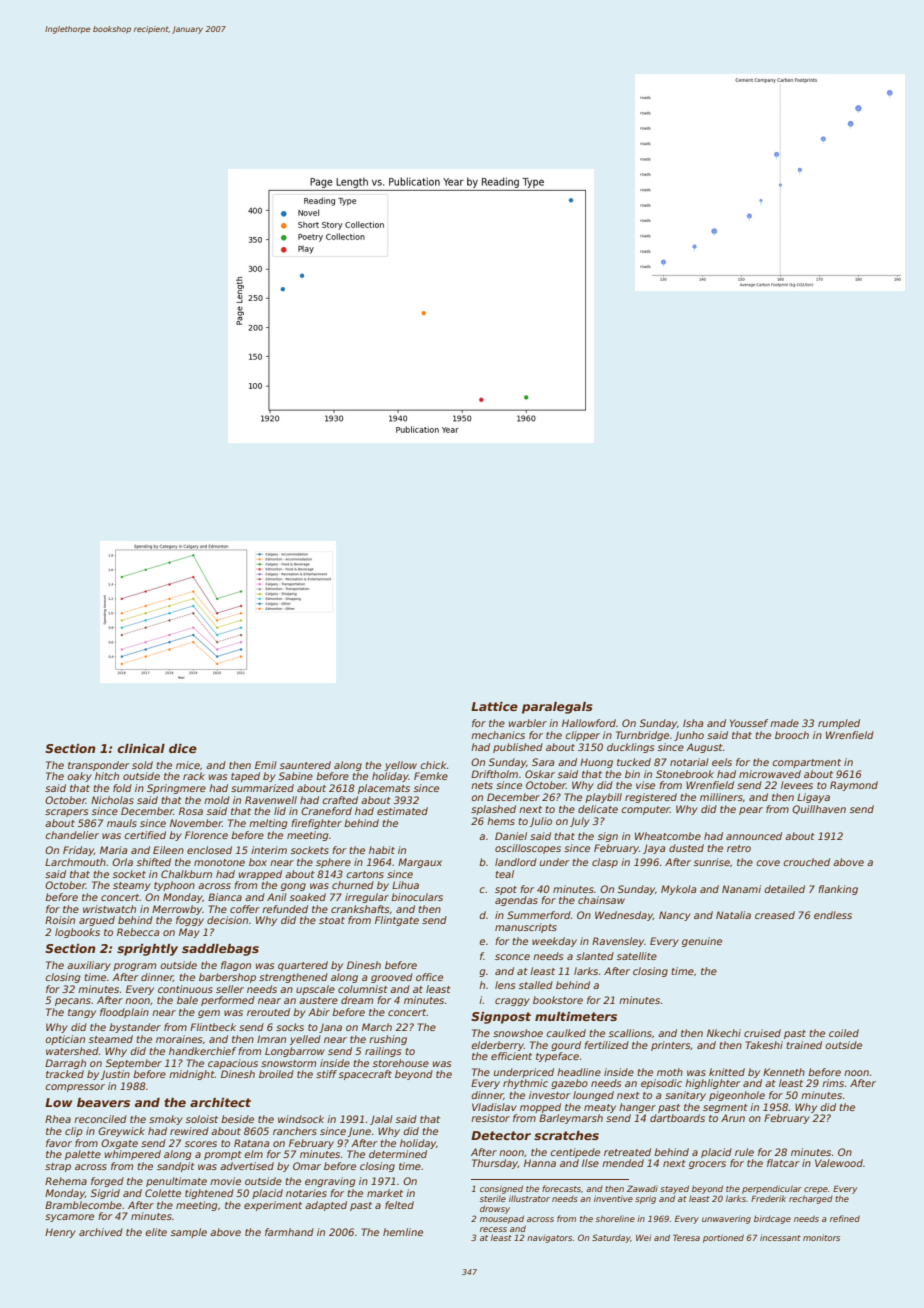 This screenshot has height=1308, width=924. What do you see at coordinates (420, 863) in the screenshot?
I see `Margaux` at bounding box center [420, 863].
